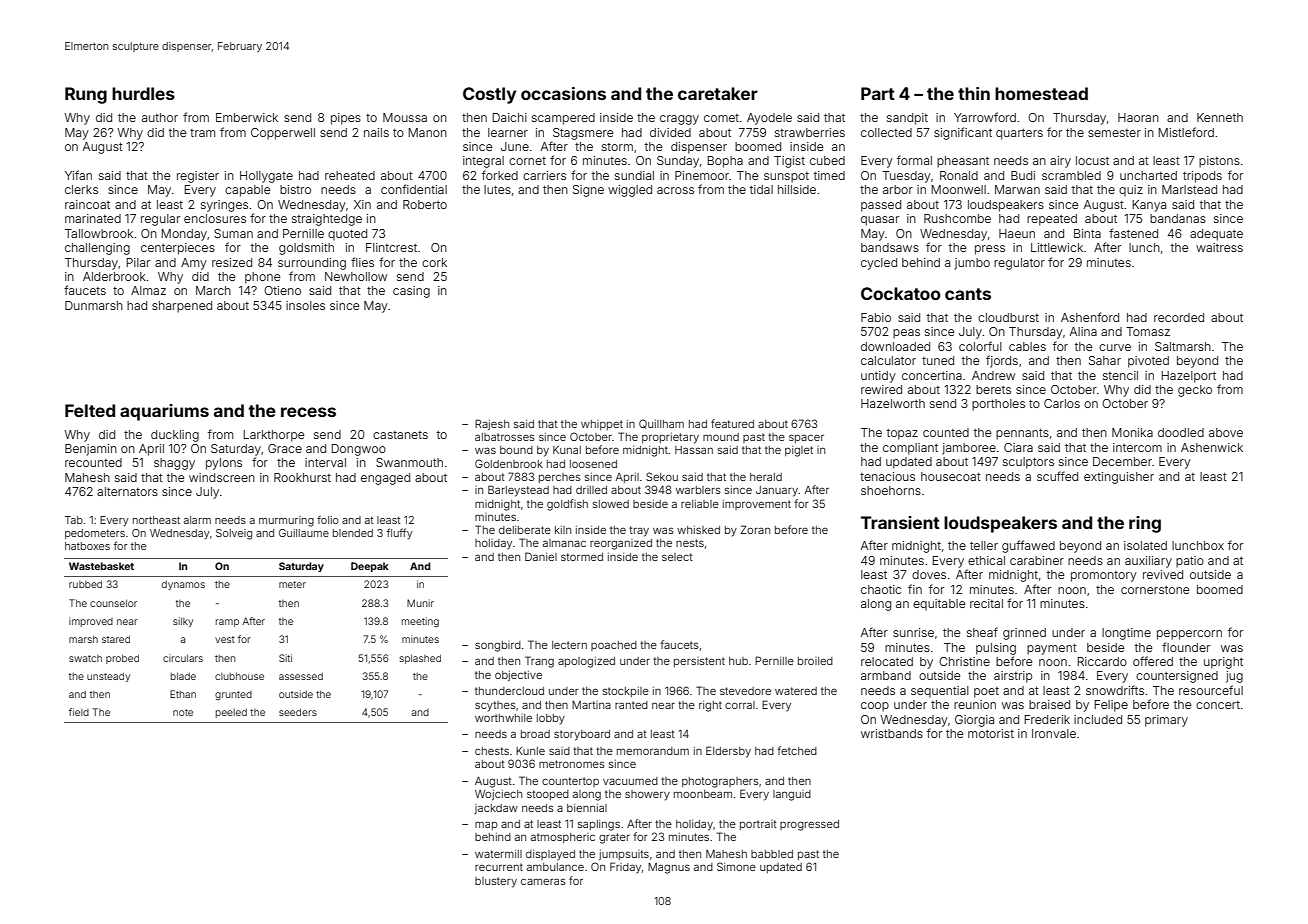 Image resolution: width=1308 pixels, height=924 pixels. What do you see at coordinates (772, 854) in the document?
I see `babbled` at bounding box center [772, 854].
